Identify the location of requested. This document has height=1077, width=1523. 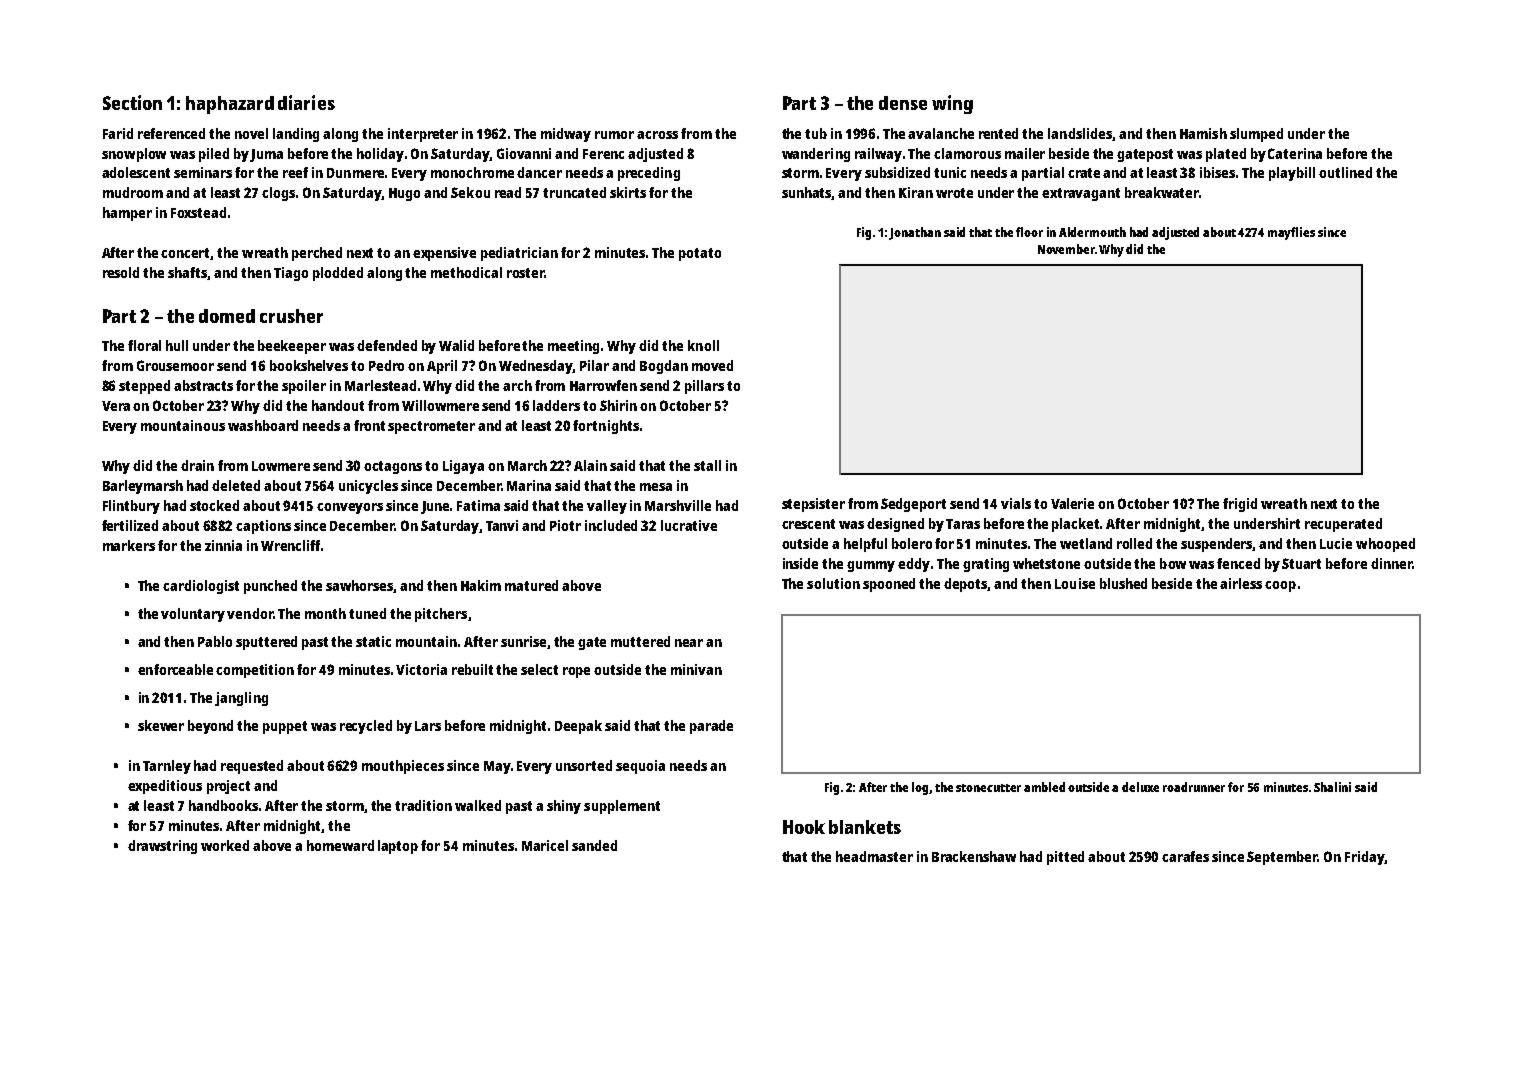
(252, 767).
